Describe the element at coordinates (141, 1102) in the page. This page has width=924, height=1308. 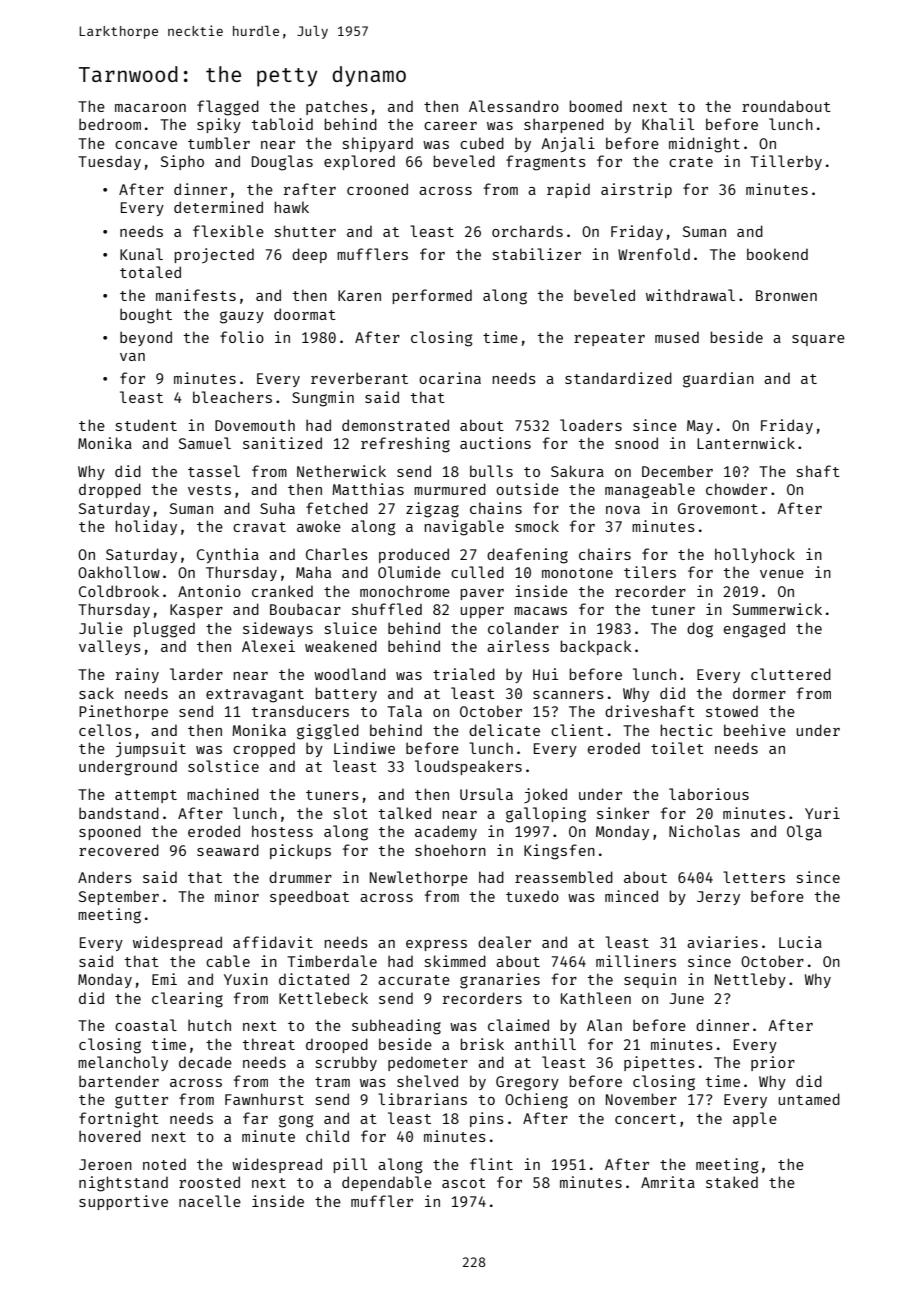
I see `gutter` at that location.
